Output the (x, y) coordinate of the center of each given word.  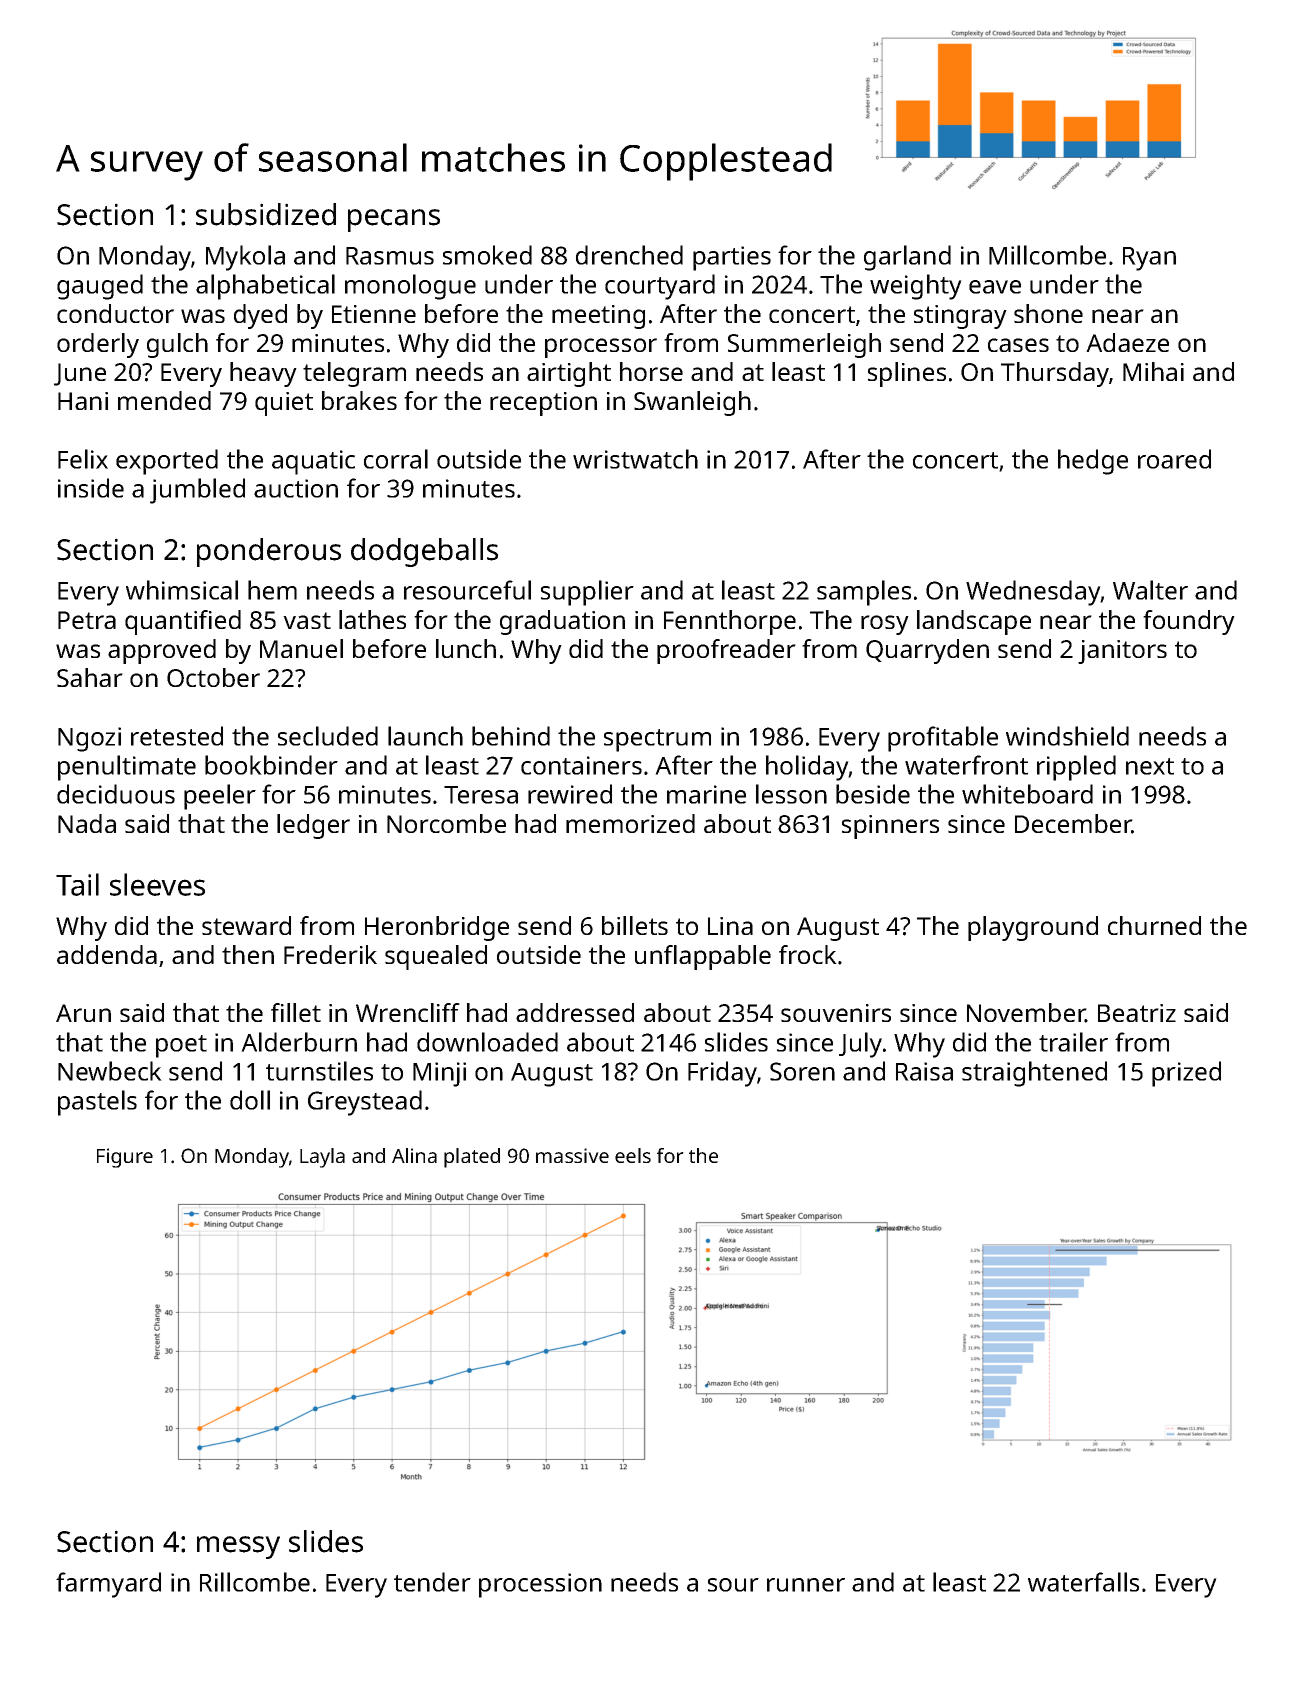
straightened (1034, 1074)
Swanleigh (692, 403)
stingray (960, 317)
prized (1186, 1074)
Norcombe (446, 823)
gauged (100, 287)
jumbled (197, 491)
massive (572, 1155)
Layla (322, 1158)
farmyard (108, 1585)
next (1150, 766)
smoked (487, 255)
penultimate (127, 768)
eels (633, 1155)
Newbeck (110, 1071)
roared (1174, 459)
